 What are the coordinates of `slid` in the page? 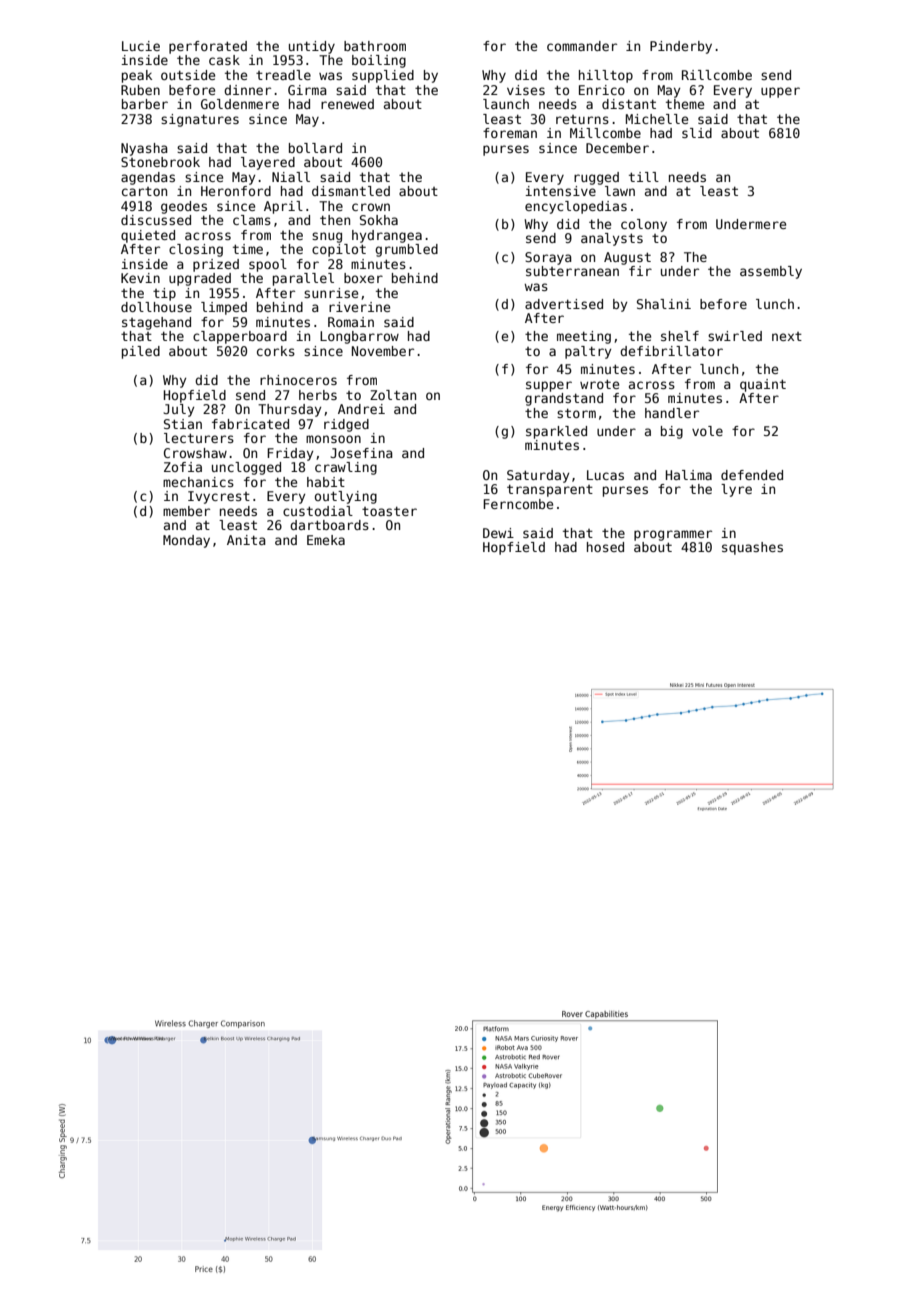 It's located at (697, 133).
